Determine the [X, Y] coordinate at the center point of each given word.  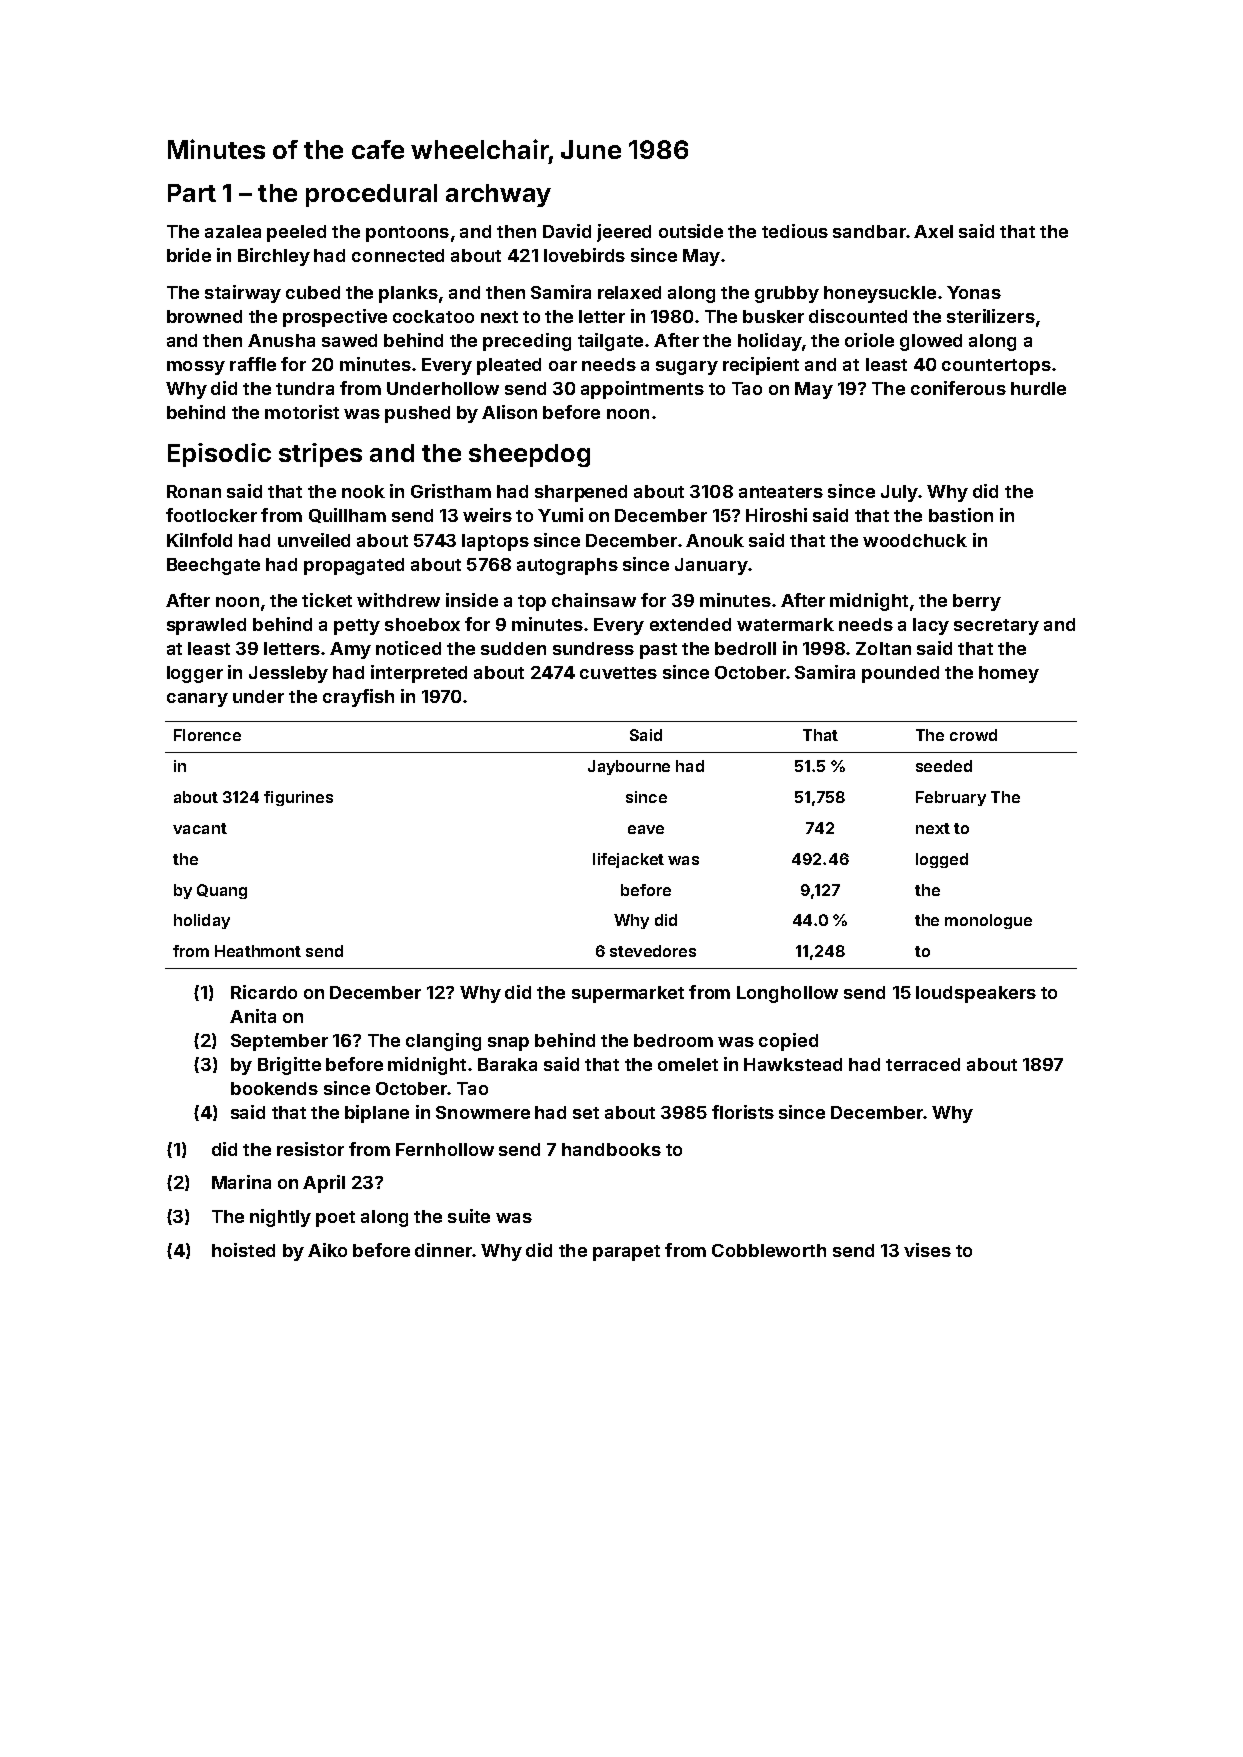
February [951, 798]
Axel [933, 231]
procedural [371, 195]
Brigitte [289, 1066]
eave [646, 829]
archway [498, 195]
